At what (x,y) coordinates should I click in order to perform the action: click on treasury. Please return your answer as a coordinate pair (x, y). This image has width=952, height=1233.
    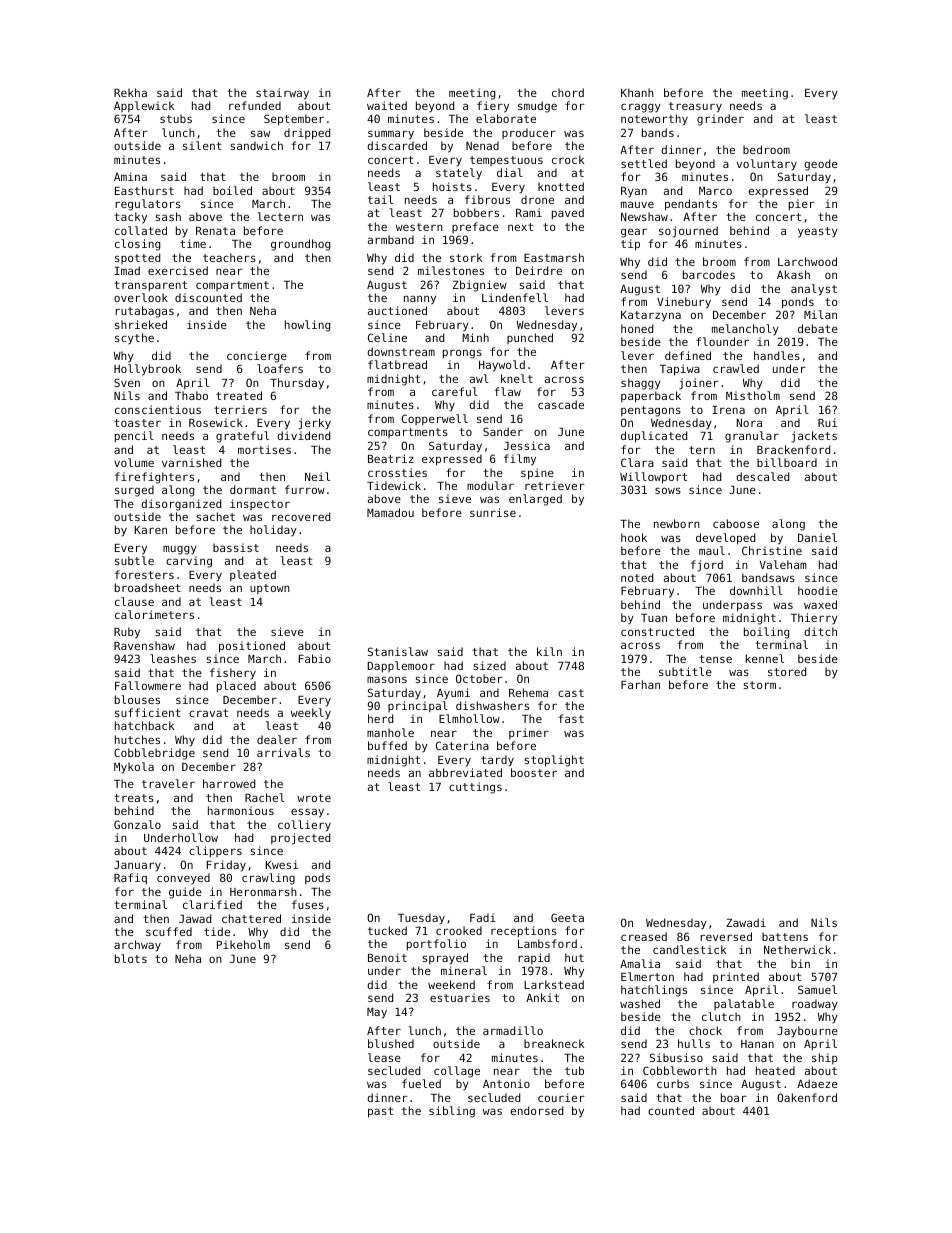
    Looking at the image, I should click on (695, 107).
